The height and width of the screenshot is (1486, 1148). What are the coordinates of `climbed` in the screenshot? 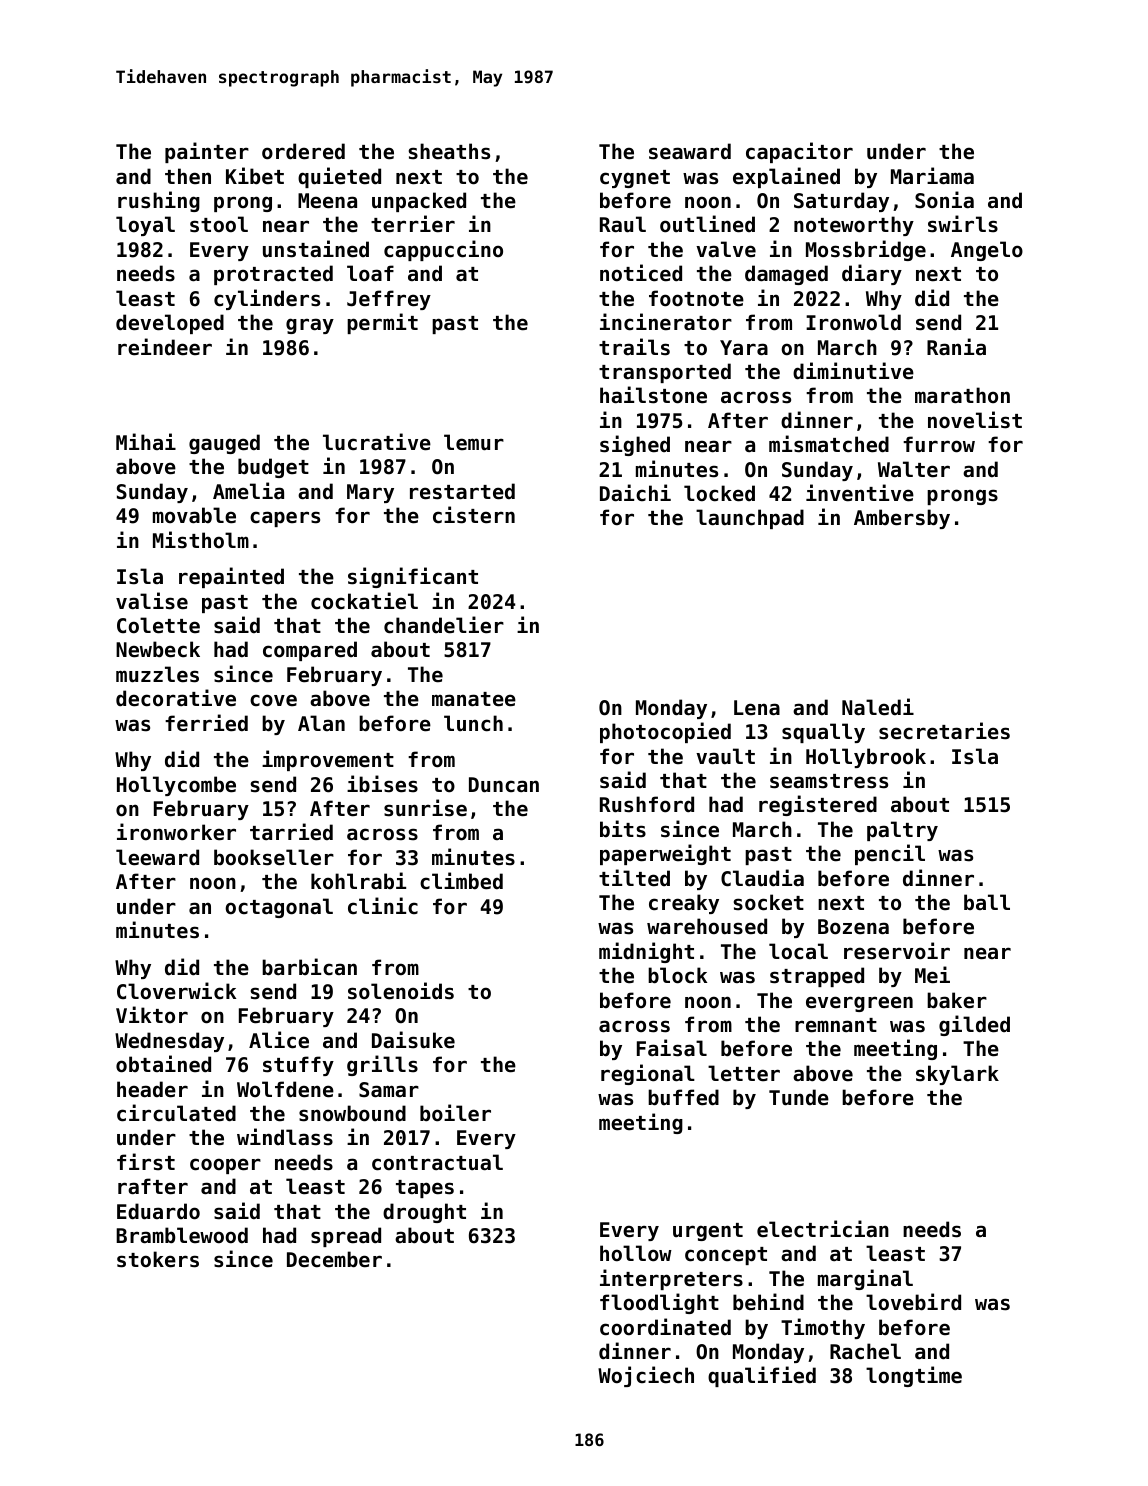 It's located at (461, 881).
